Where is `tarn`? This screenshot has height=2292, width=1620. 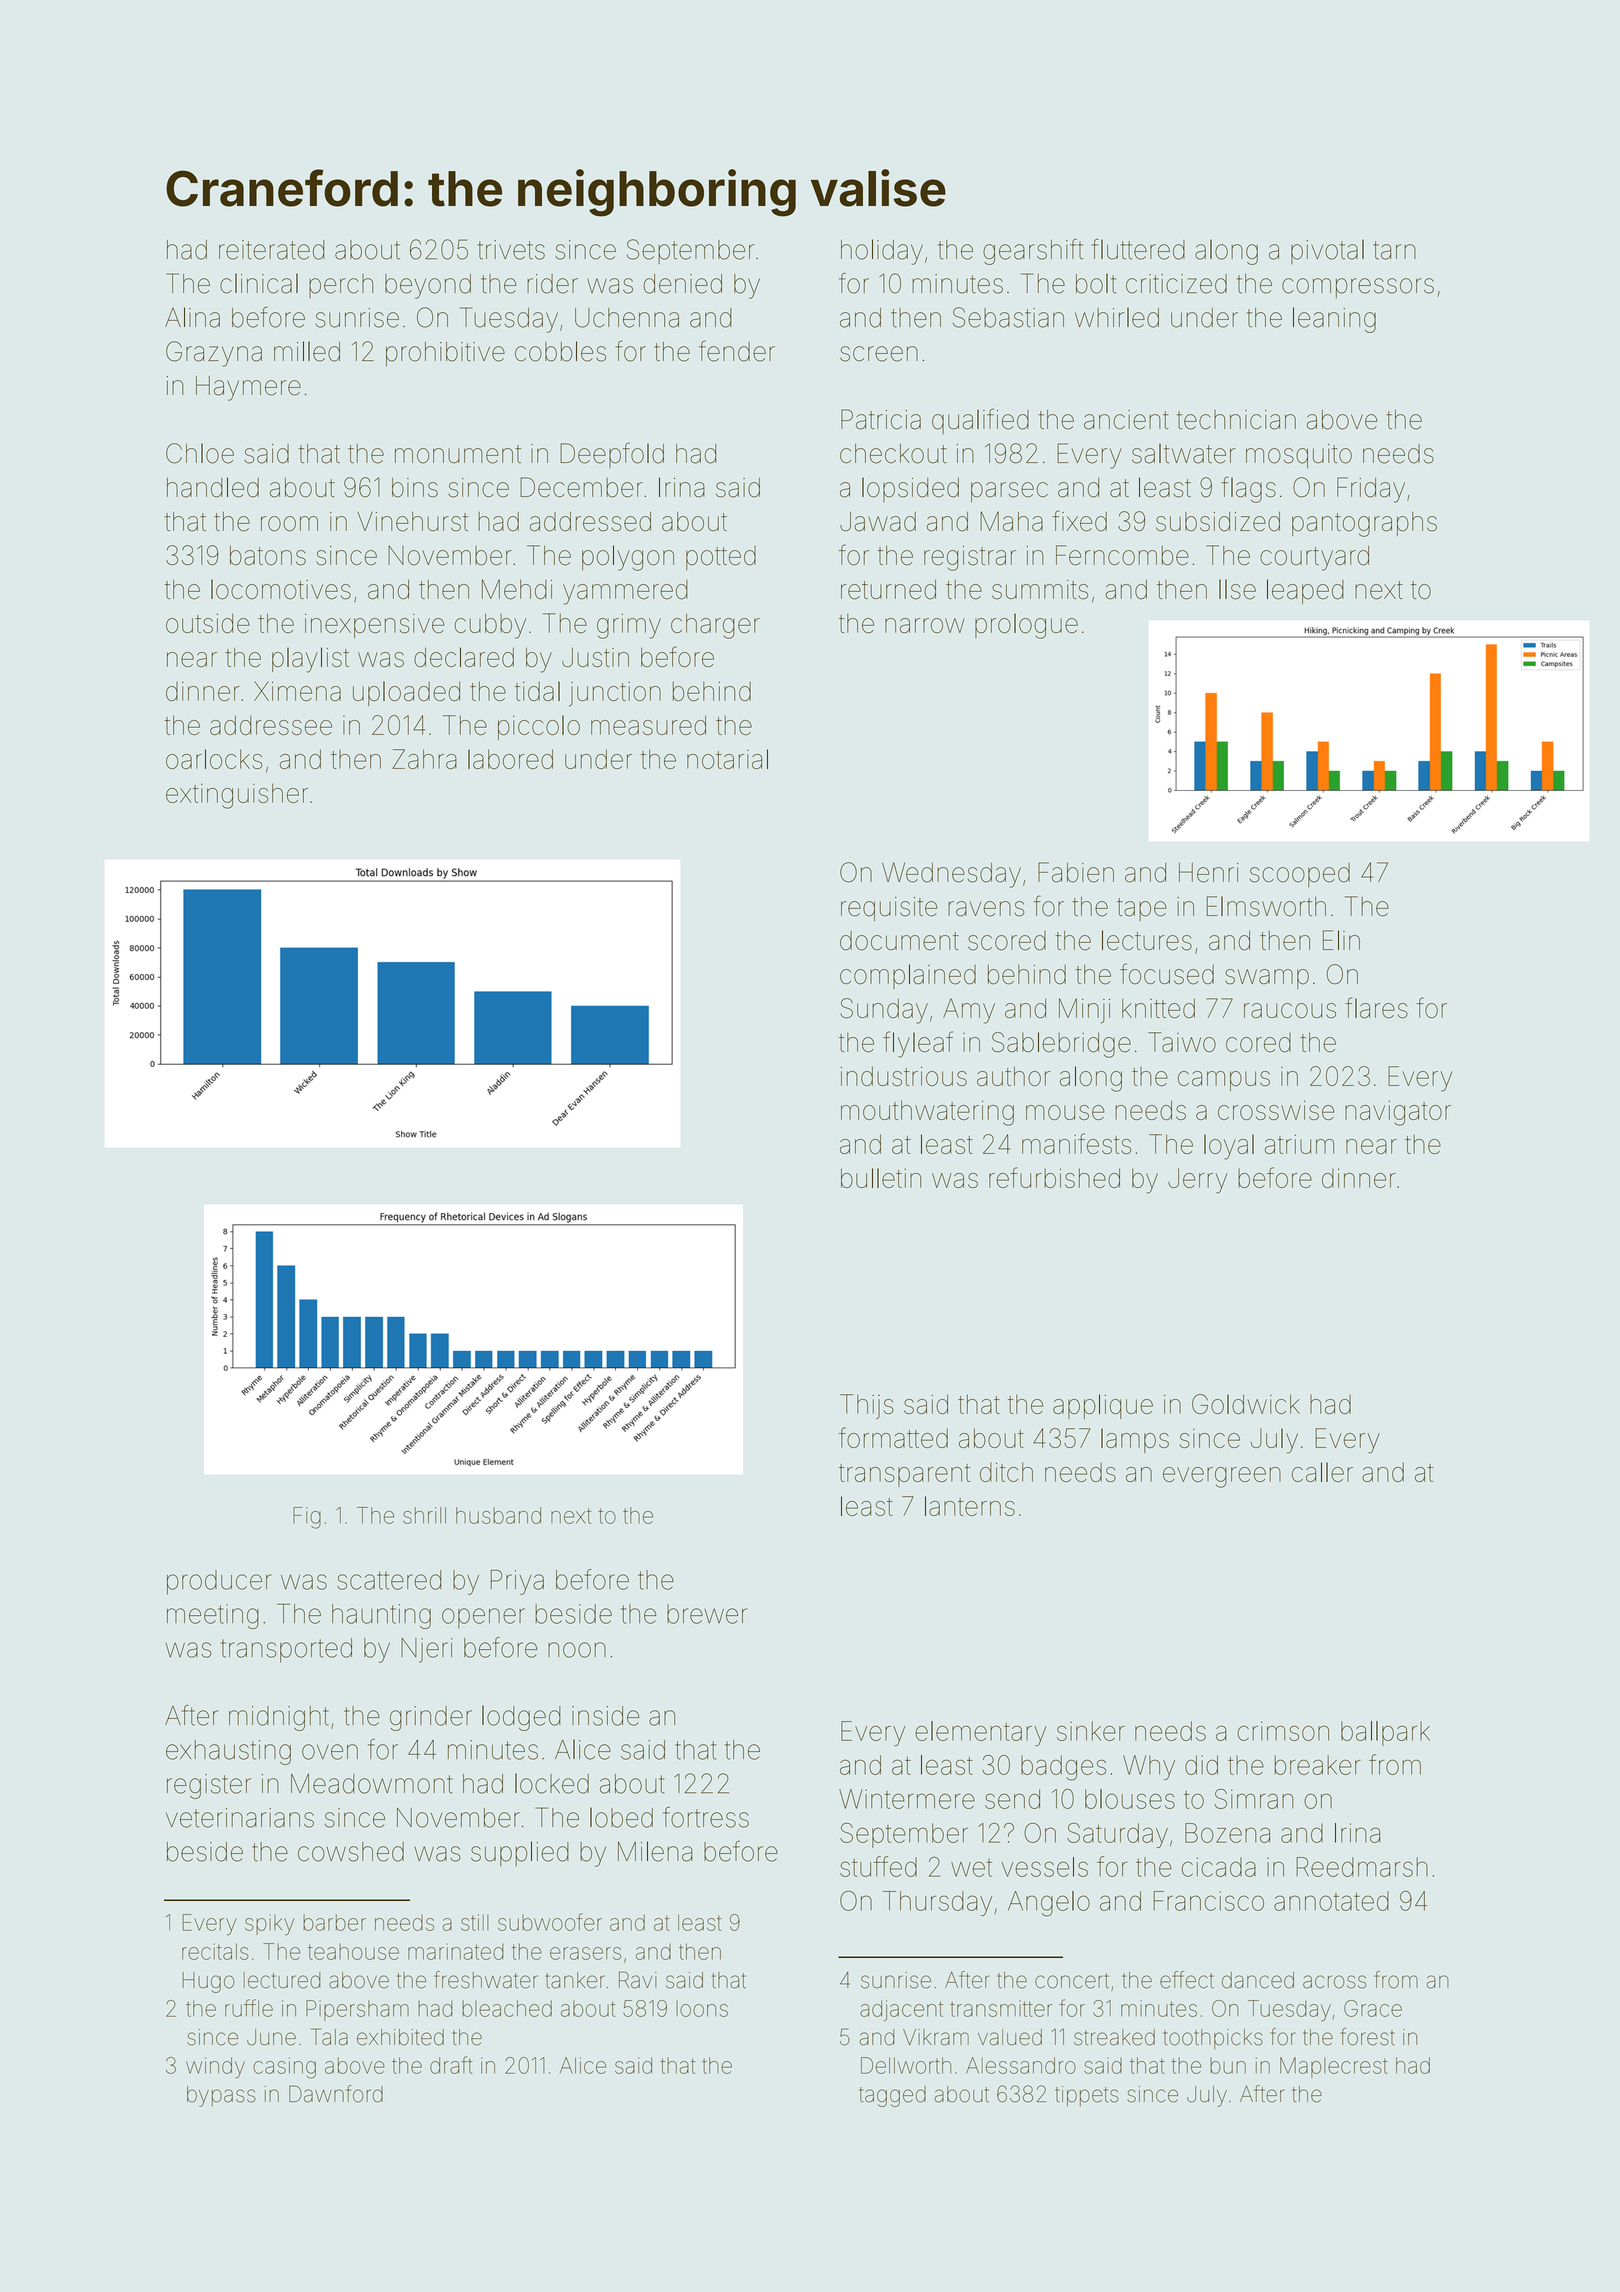 tarn is located at coordinates (1394, 250).
